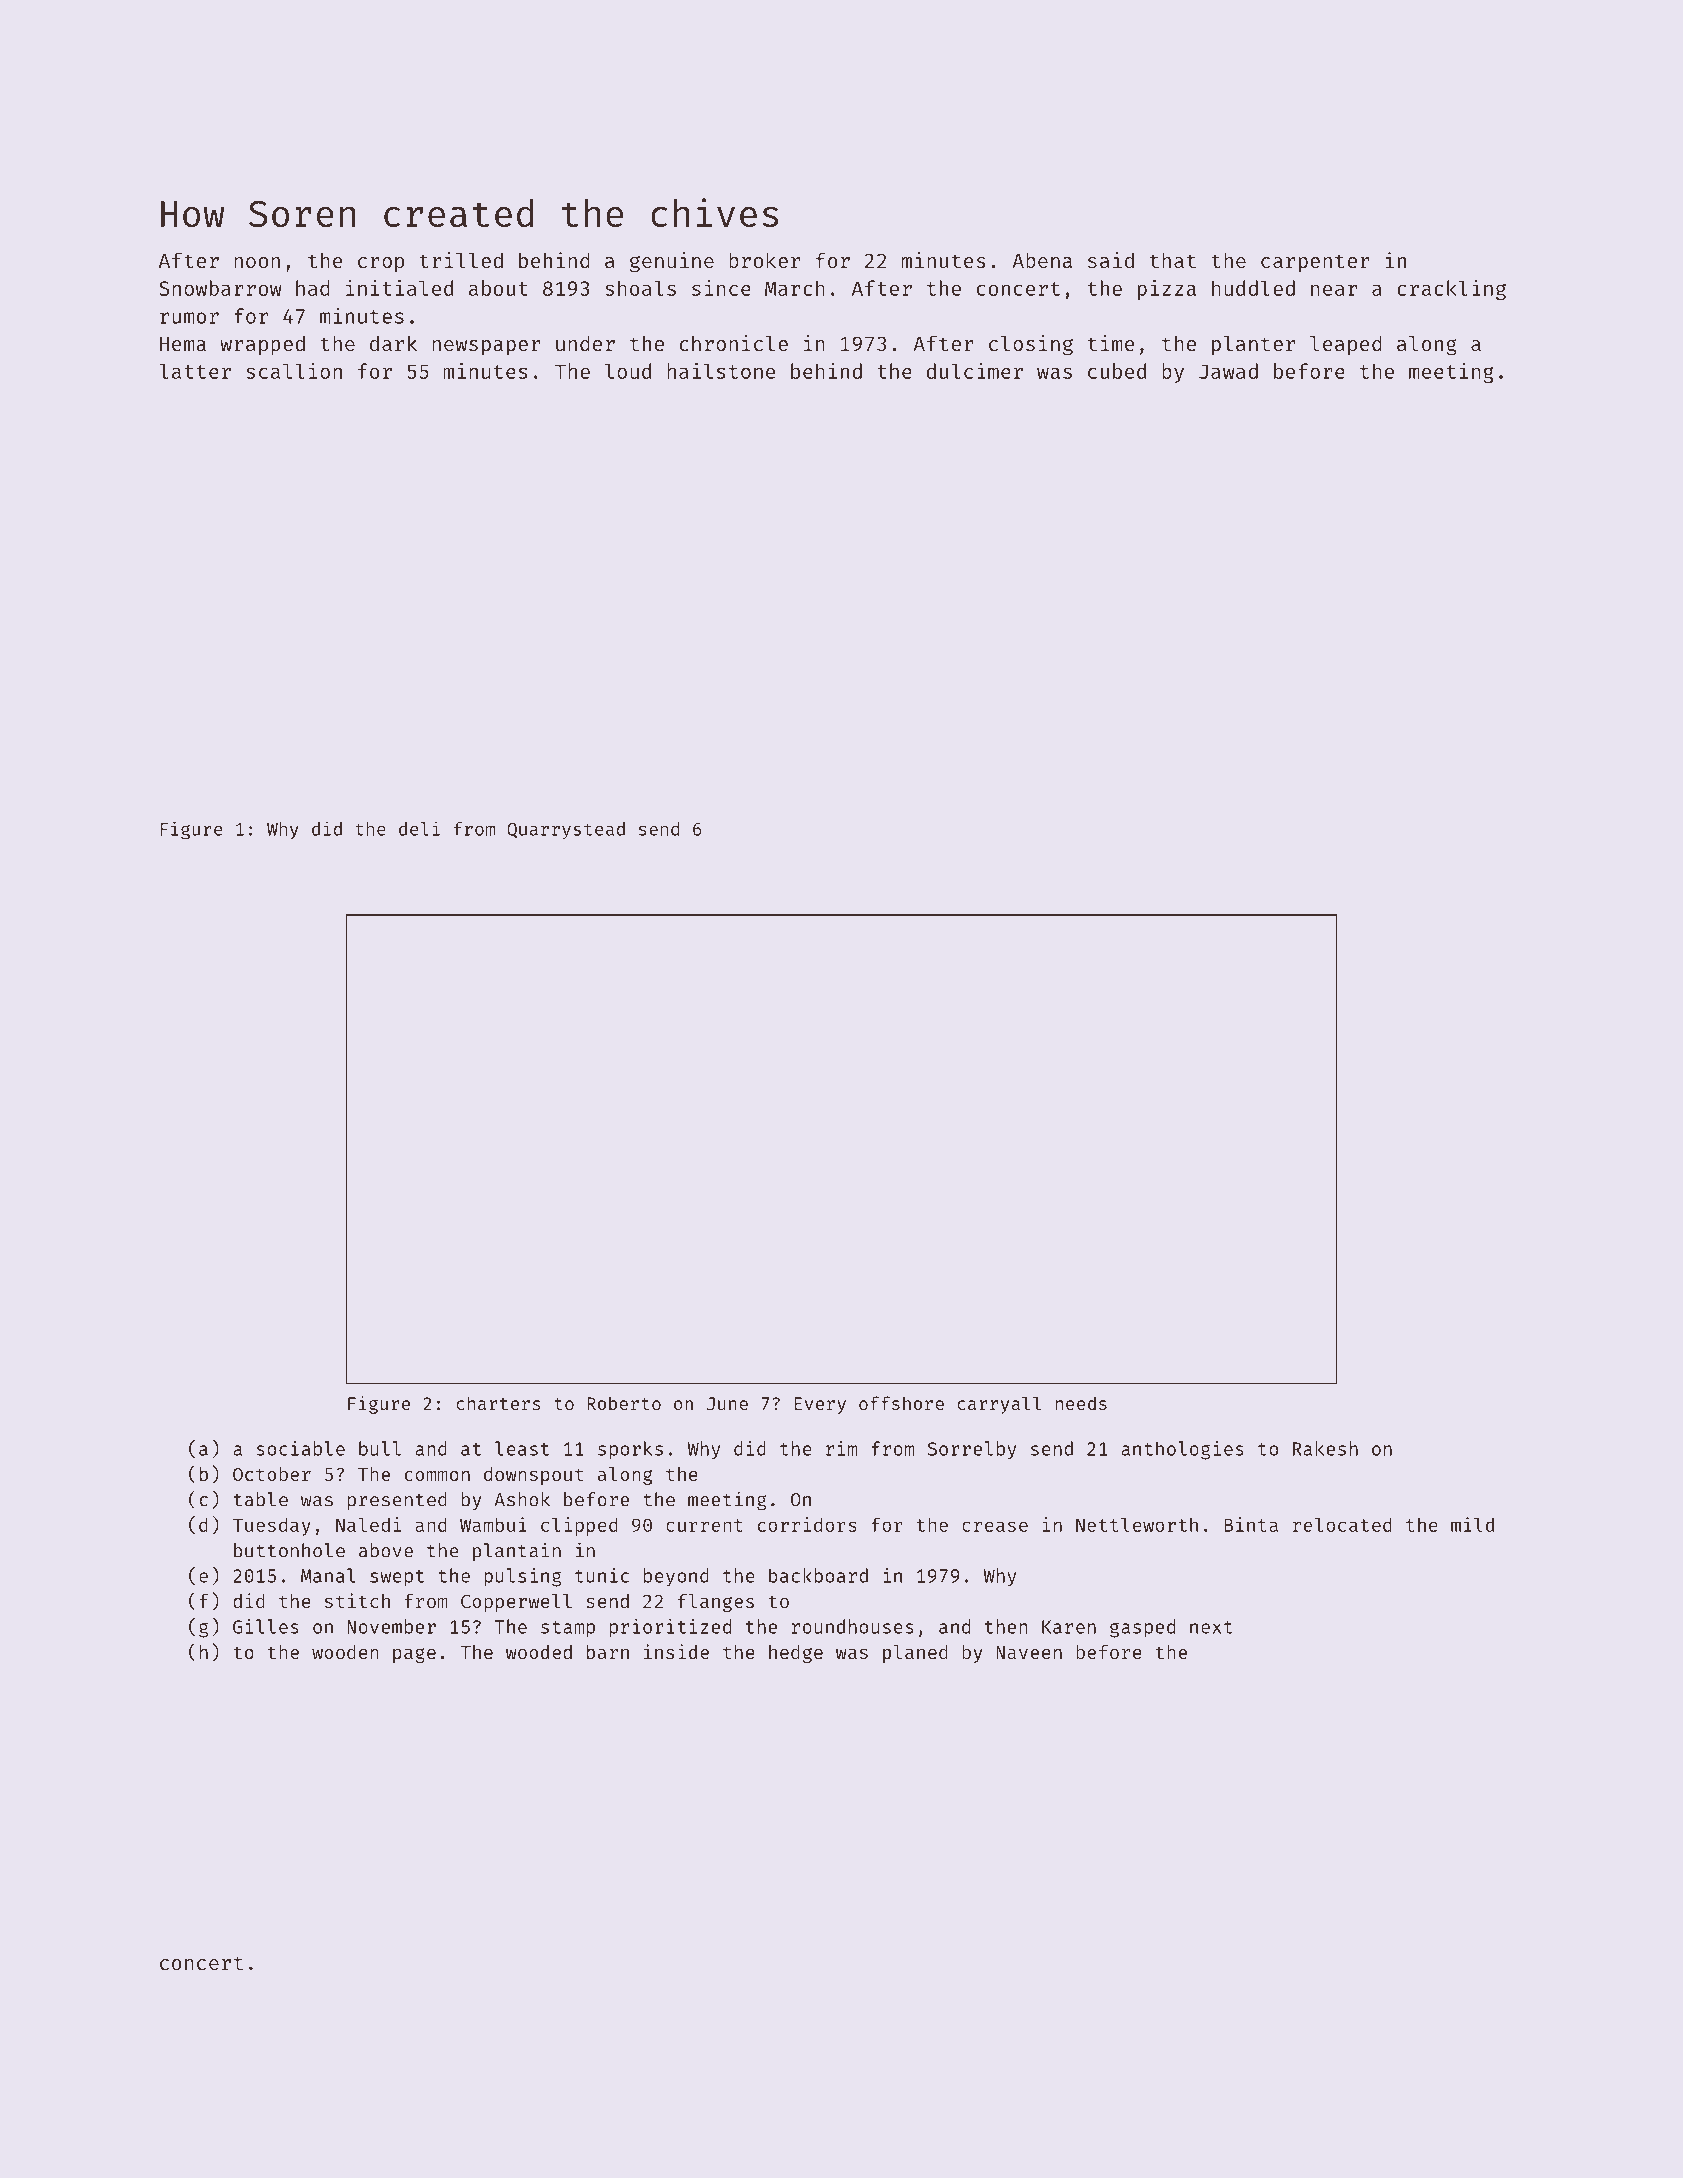  What do you see at coordinates (1081, 1403) in the screenshot?
I see `needs` at bounding box center [1081, 1403].
